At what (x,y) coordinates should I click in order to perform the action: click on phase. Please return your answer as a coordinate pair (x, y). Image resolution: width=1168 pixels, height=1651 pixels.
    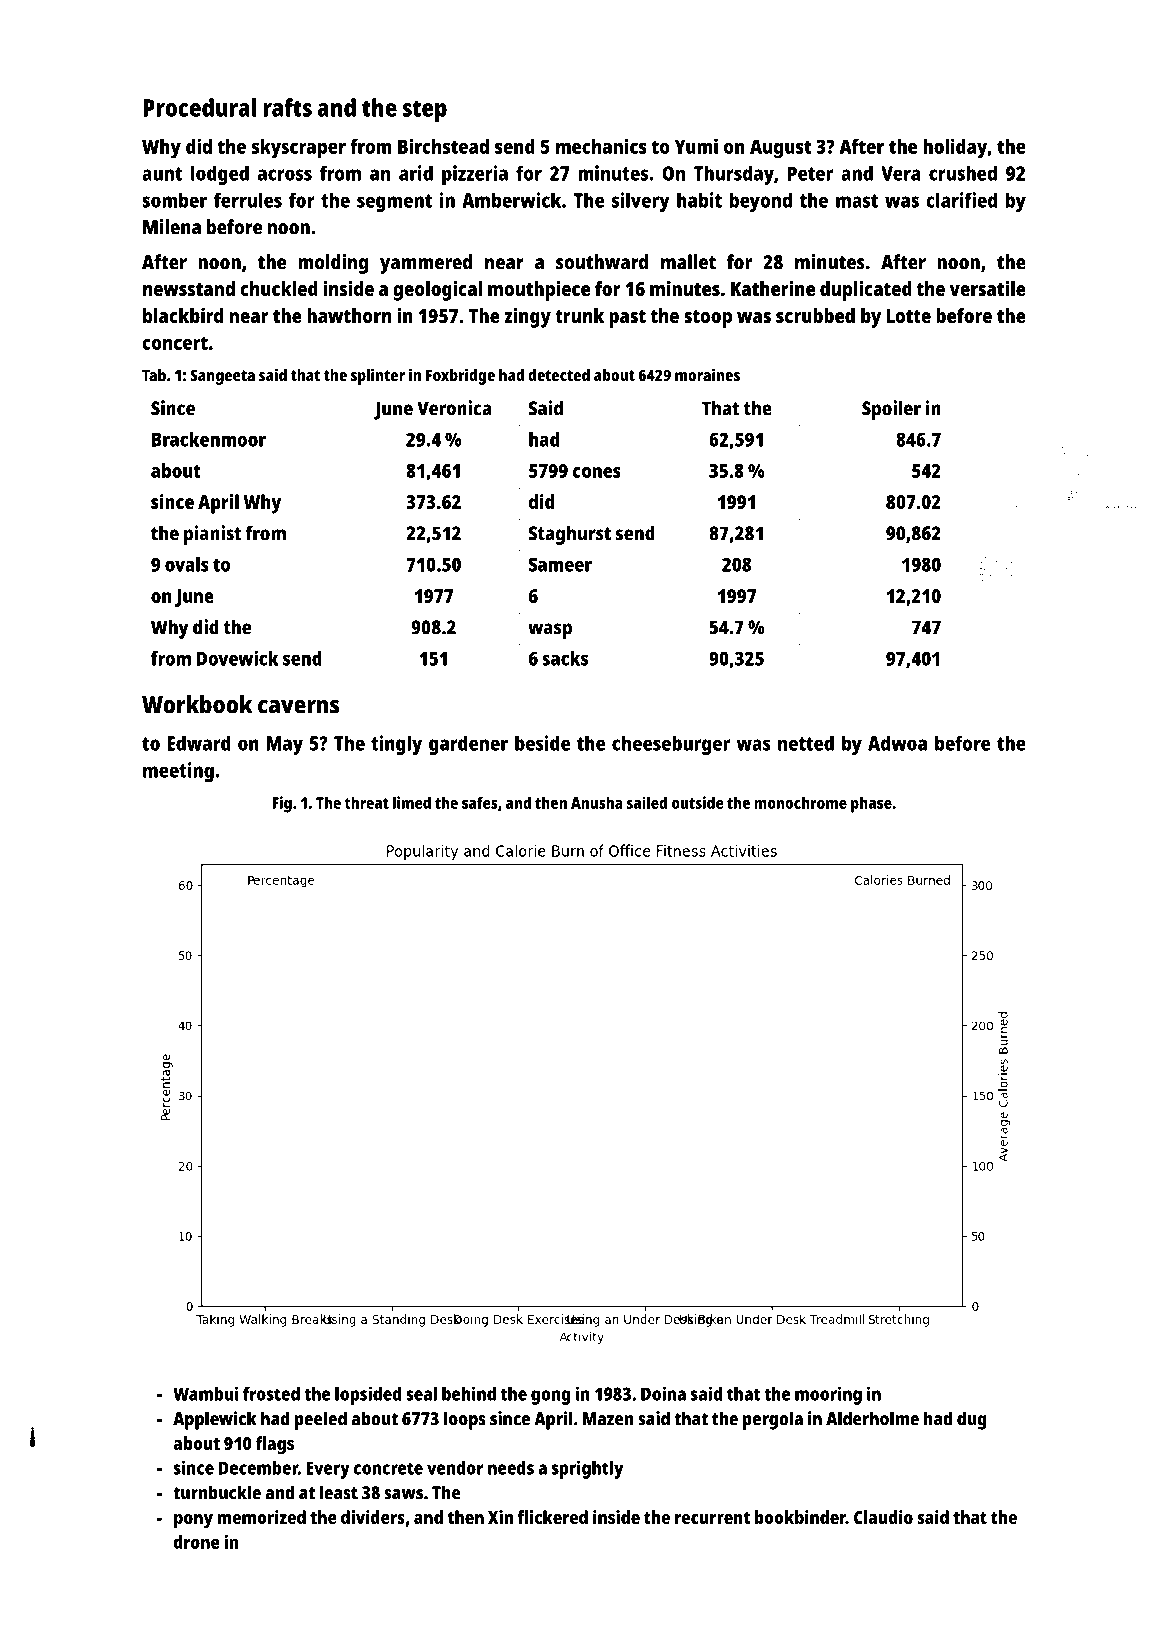
    Looking at the image, I should click on (871, 804).
